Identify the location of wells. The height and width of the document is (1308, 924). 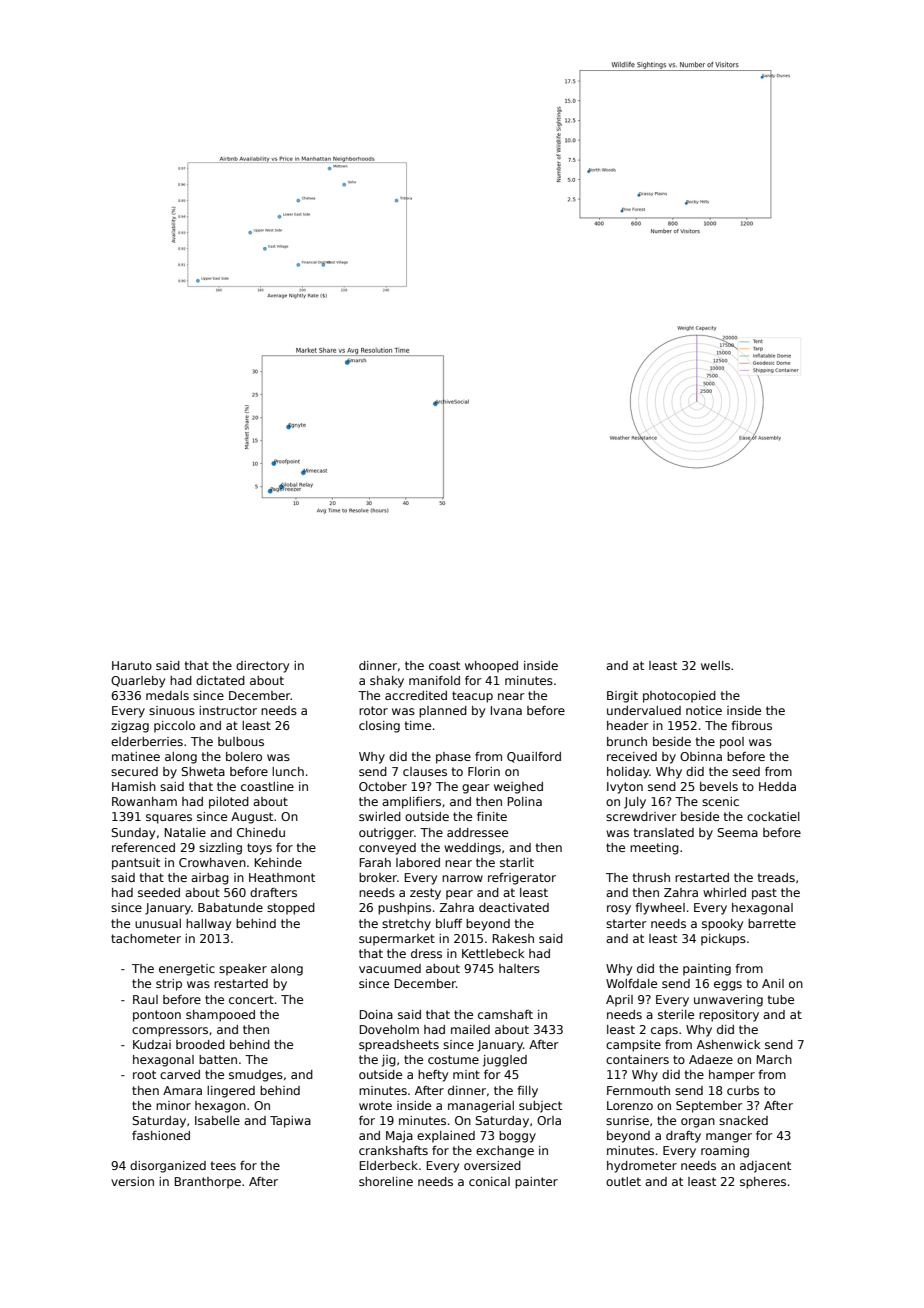
(715, 665).
